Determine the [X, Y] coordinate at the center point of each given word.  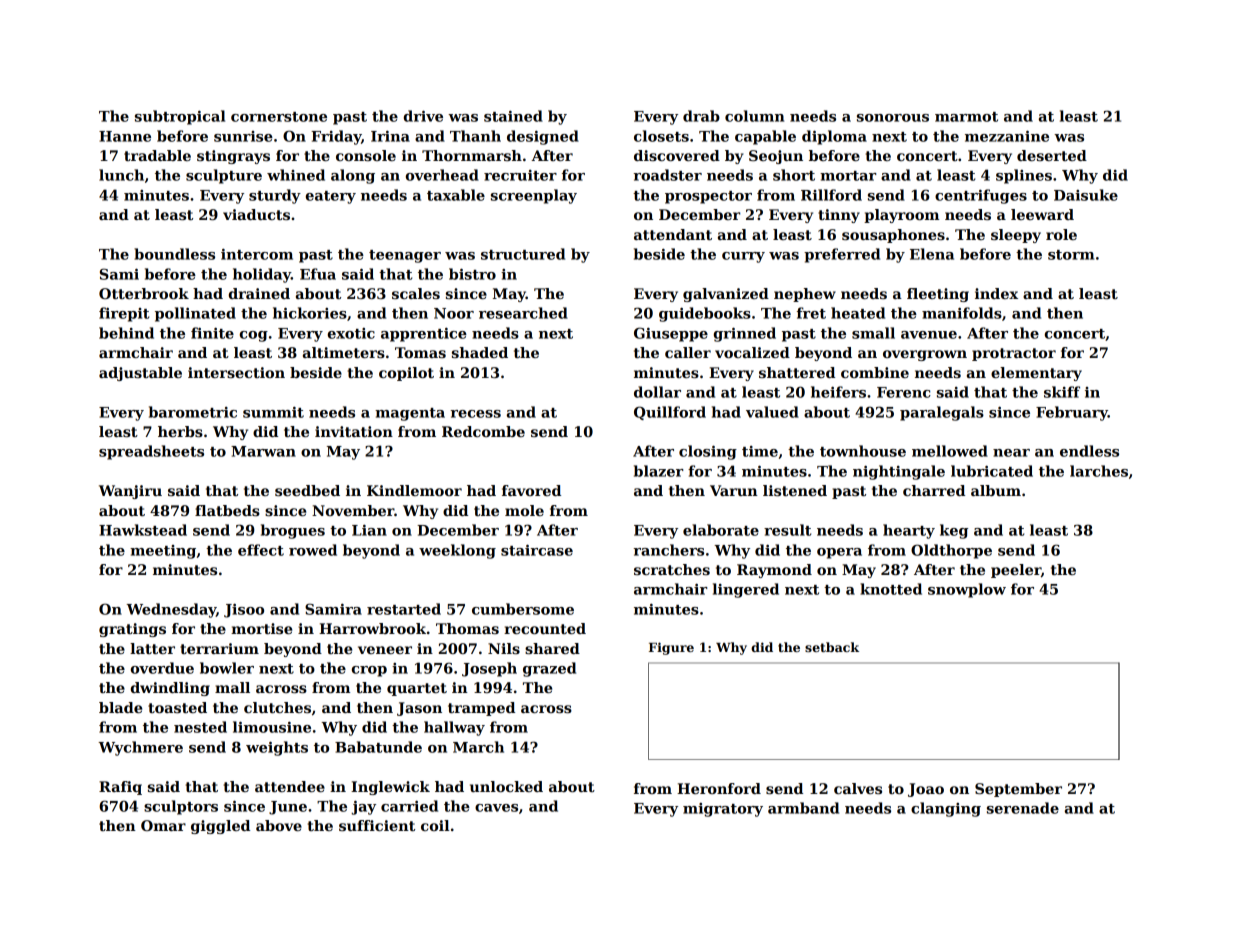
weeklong [457, 551]
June [288, 808]
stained [513, 116]
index [996, 293]
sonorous [893, 118]
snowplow [967, 590]
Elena [932, 254]
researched [523, 313]
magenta [410, 414]
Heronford [719, 788]
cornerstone [279, 117]
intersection [236, 372]
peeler [1016, 571]
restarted [404, 609]
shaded [480, 352]
